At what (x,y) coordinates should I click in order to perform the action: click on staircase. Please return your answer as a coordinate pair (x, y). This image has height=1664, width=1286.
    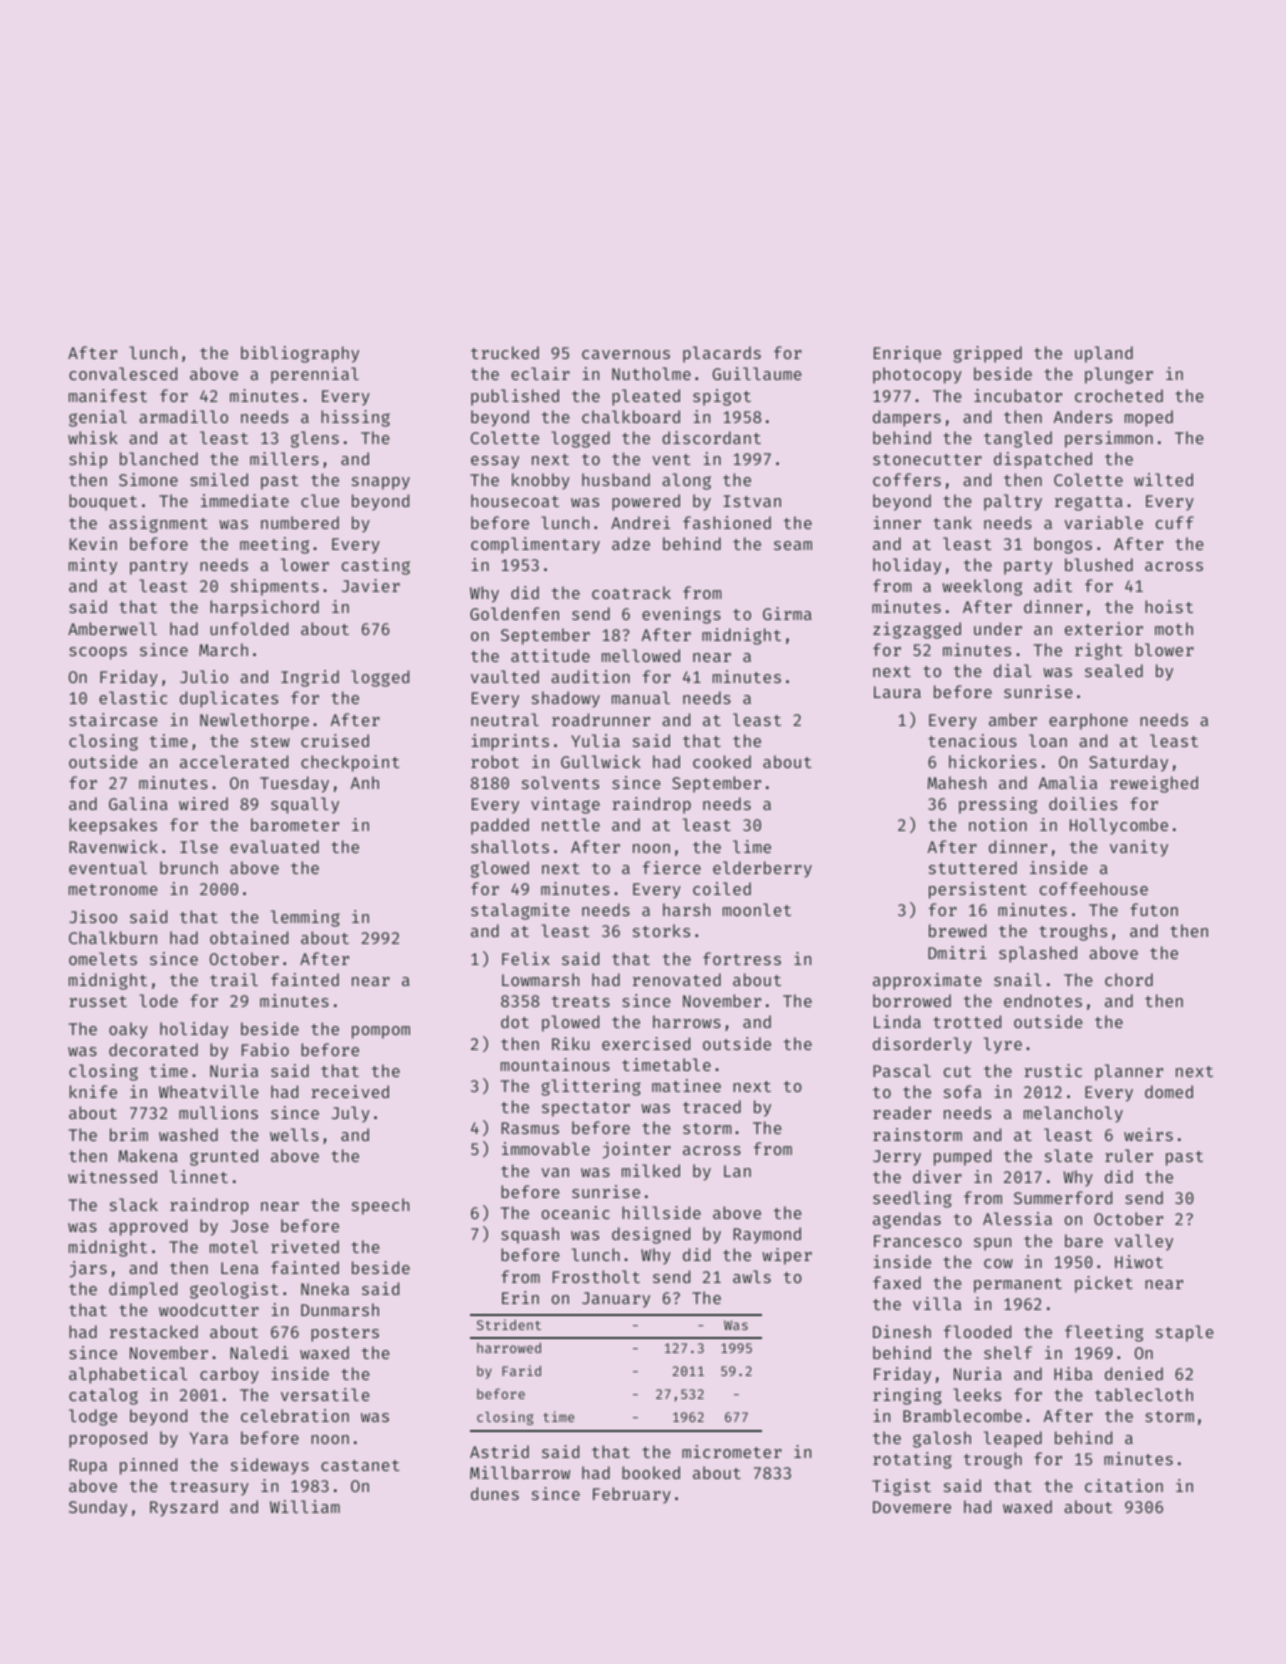
    Looking at the image, I should click on (113, 719).
